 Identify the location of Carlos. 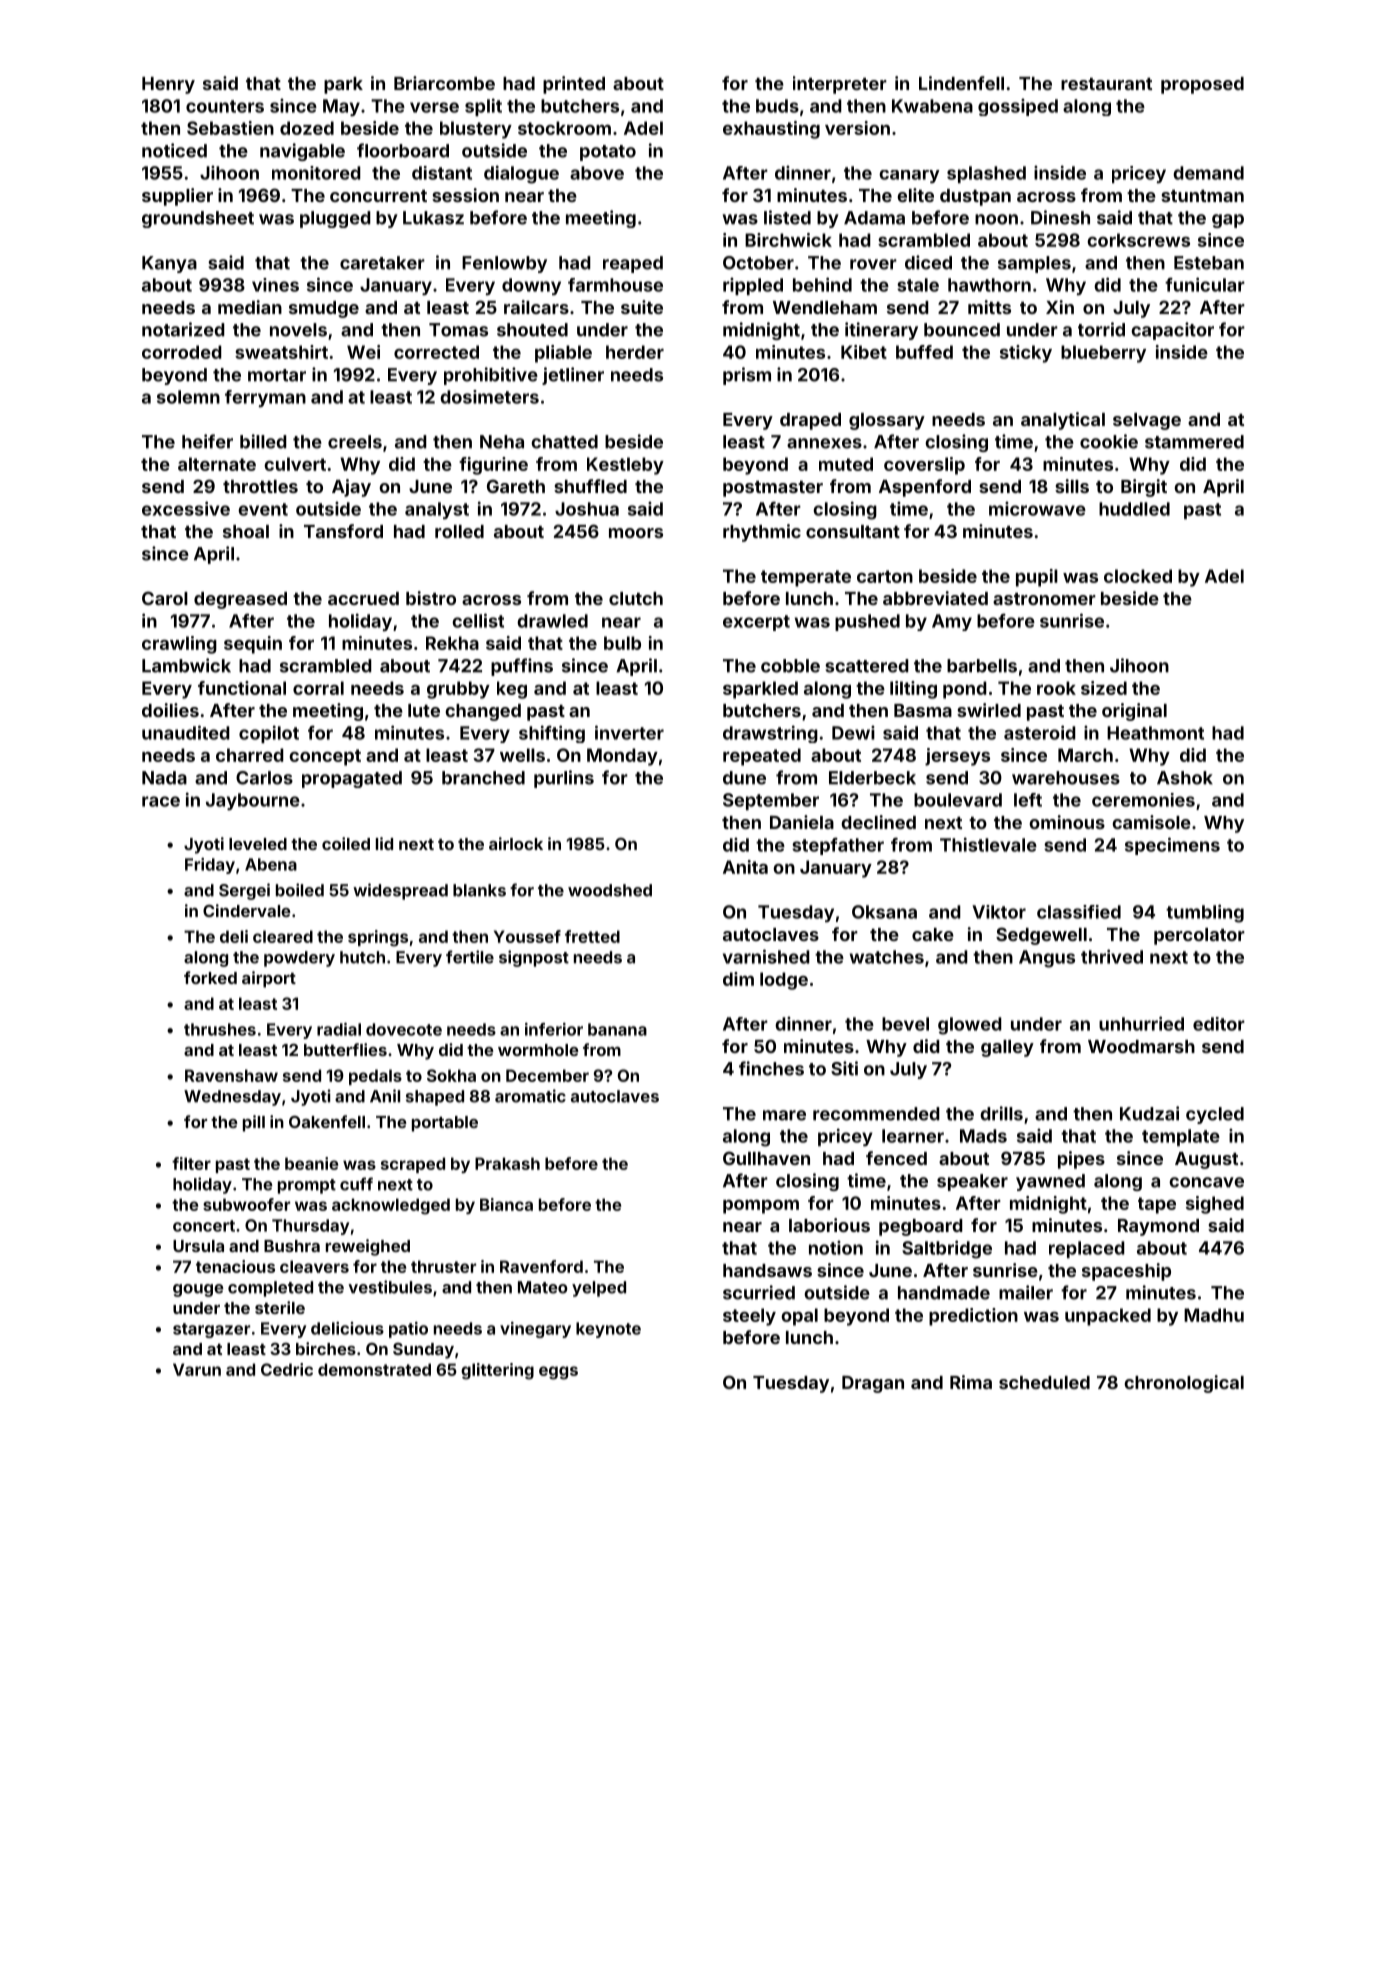
(264, 778).
